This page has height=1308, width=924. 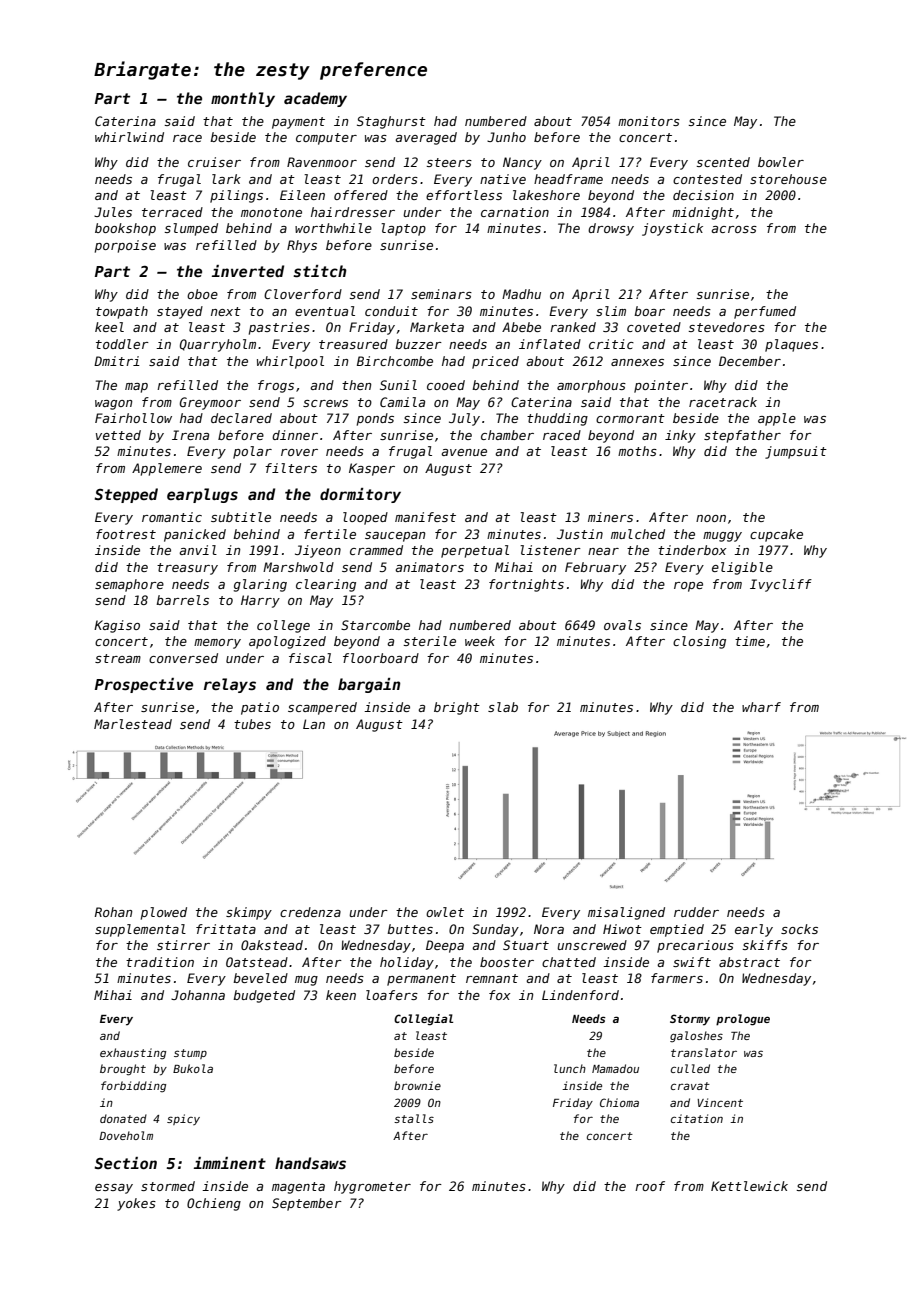 What do you see at coordinates (114, 912) in the page?
I see `Rohan` at bounding box center [114, 912].
